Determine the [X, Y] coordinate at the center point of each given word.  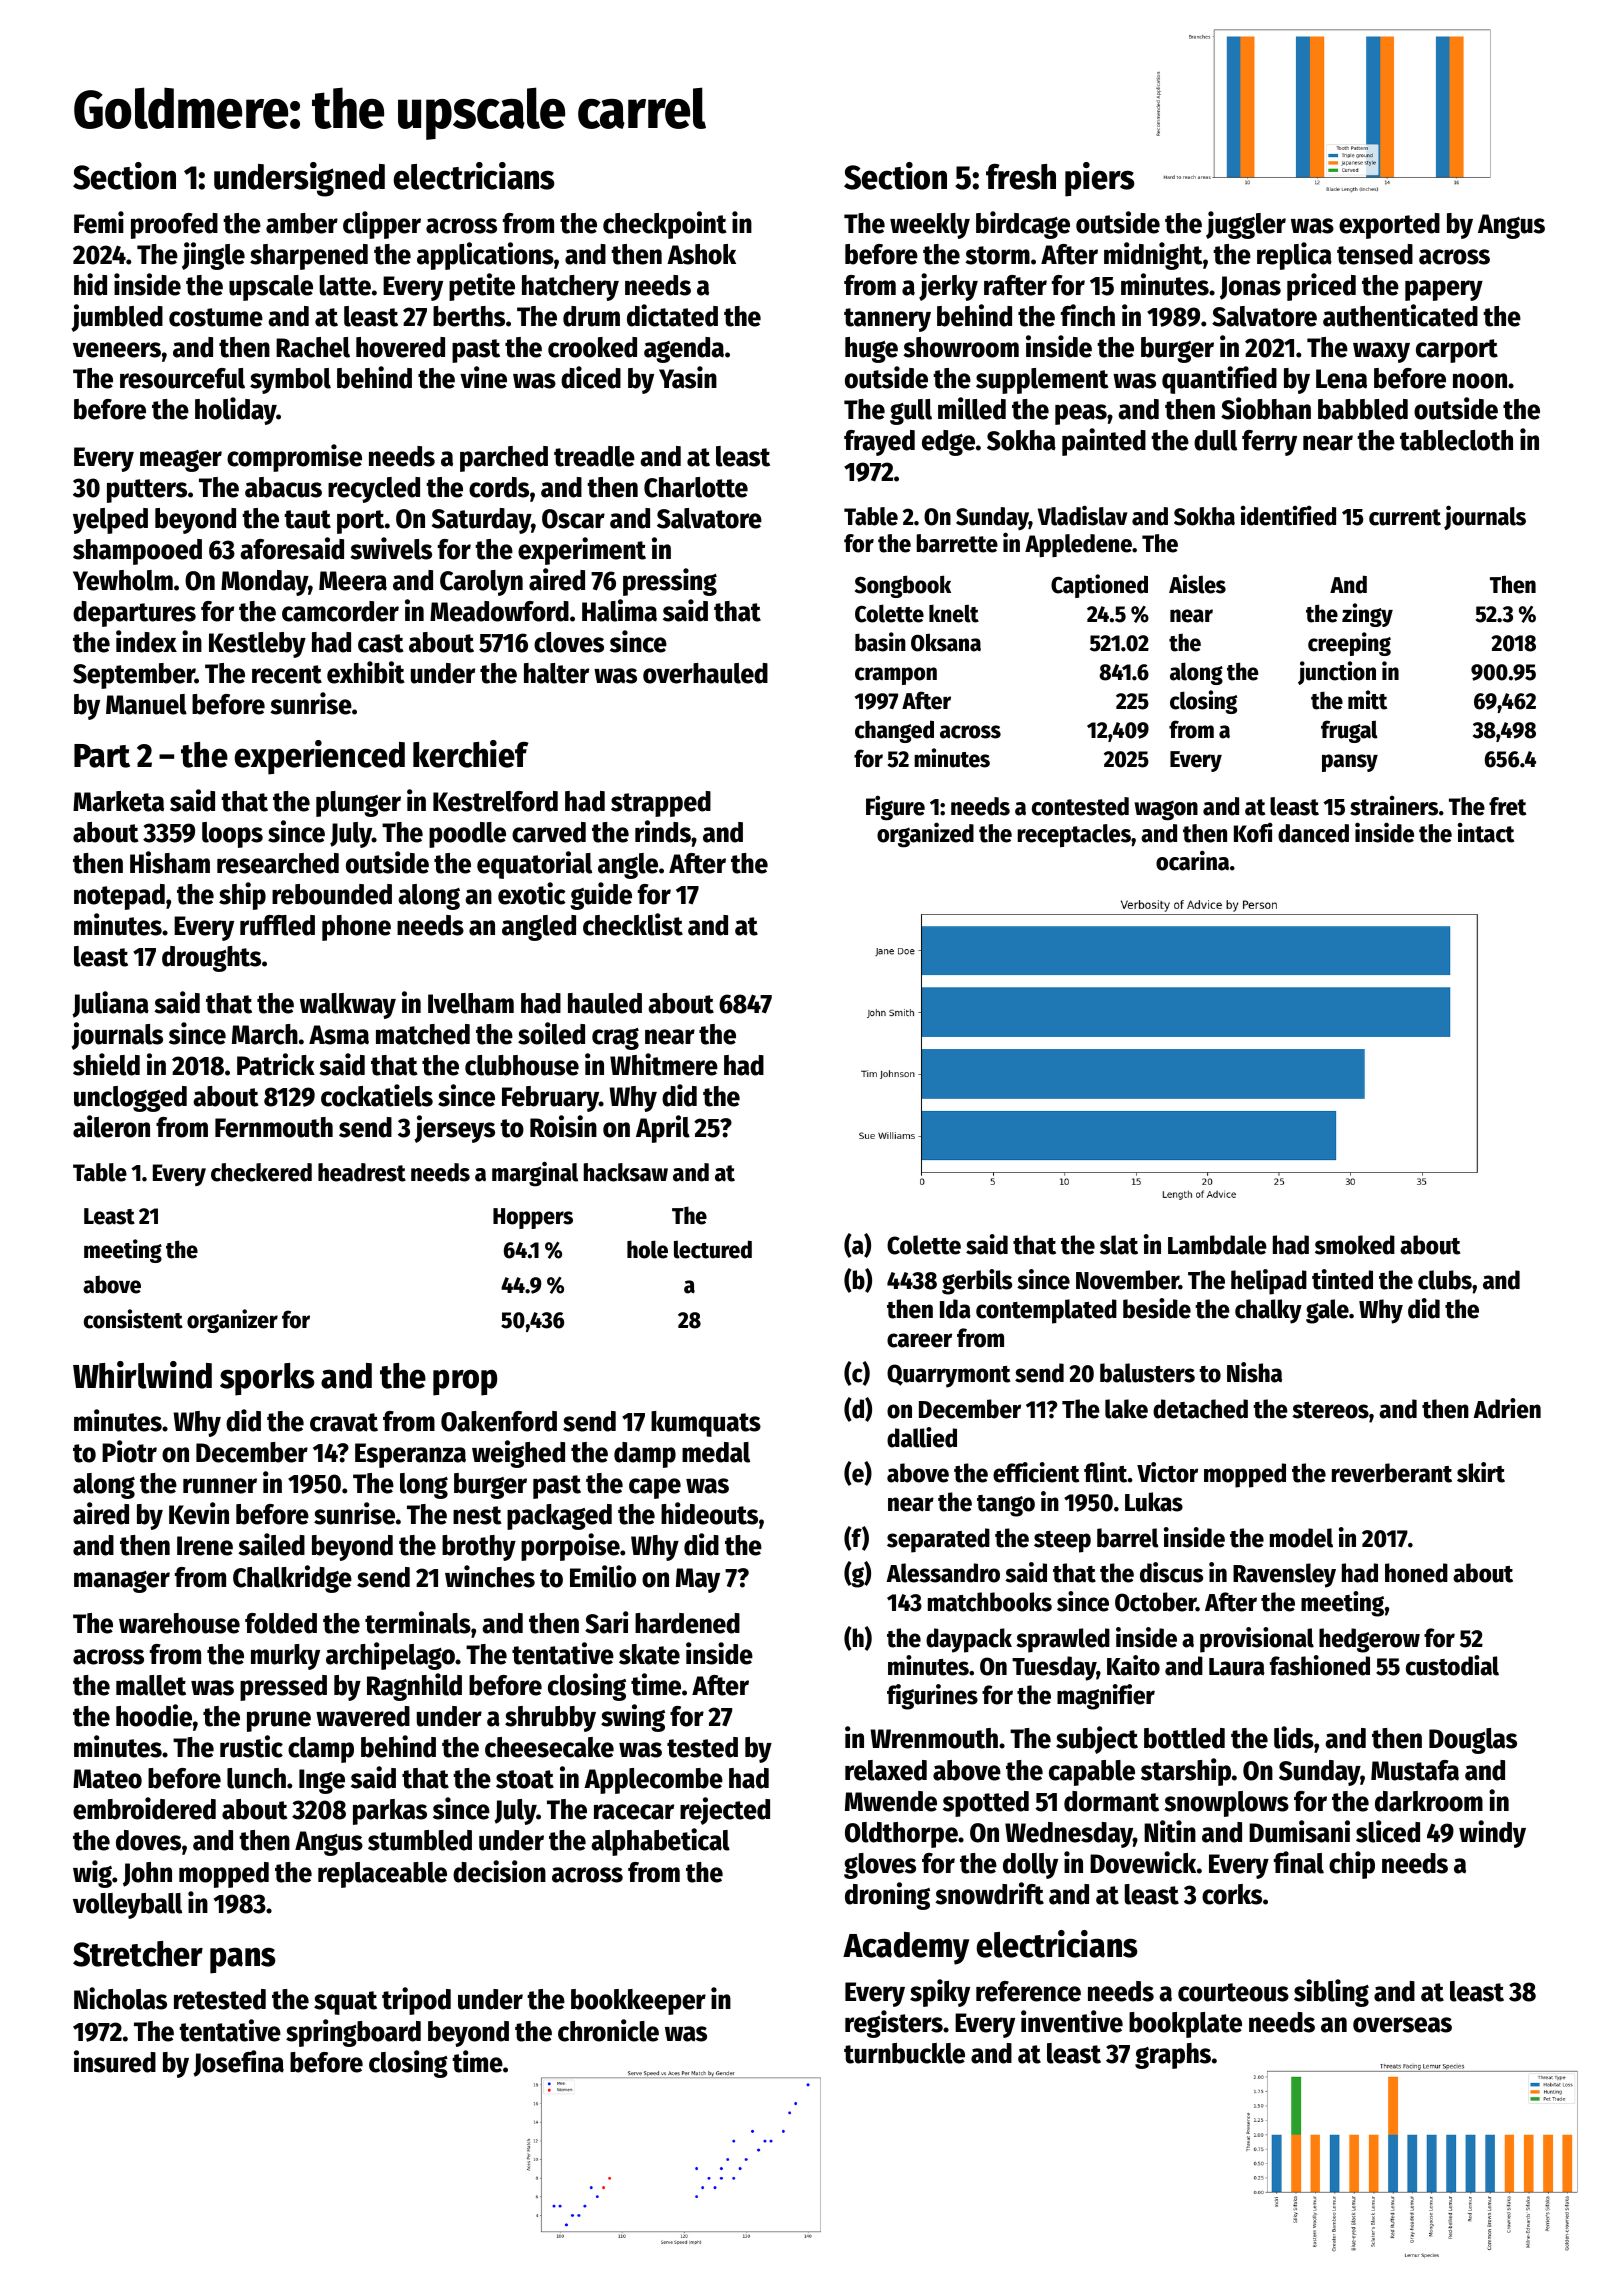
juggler [1246, 225]
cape [655, 1488]
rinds [663, 831]
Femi [99, 222]
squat [345, 2003]
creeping [1349, 644]
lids [1294, 1737]
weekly [930, 226]
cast [381, 643]
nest [477, 1515]
